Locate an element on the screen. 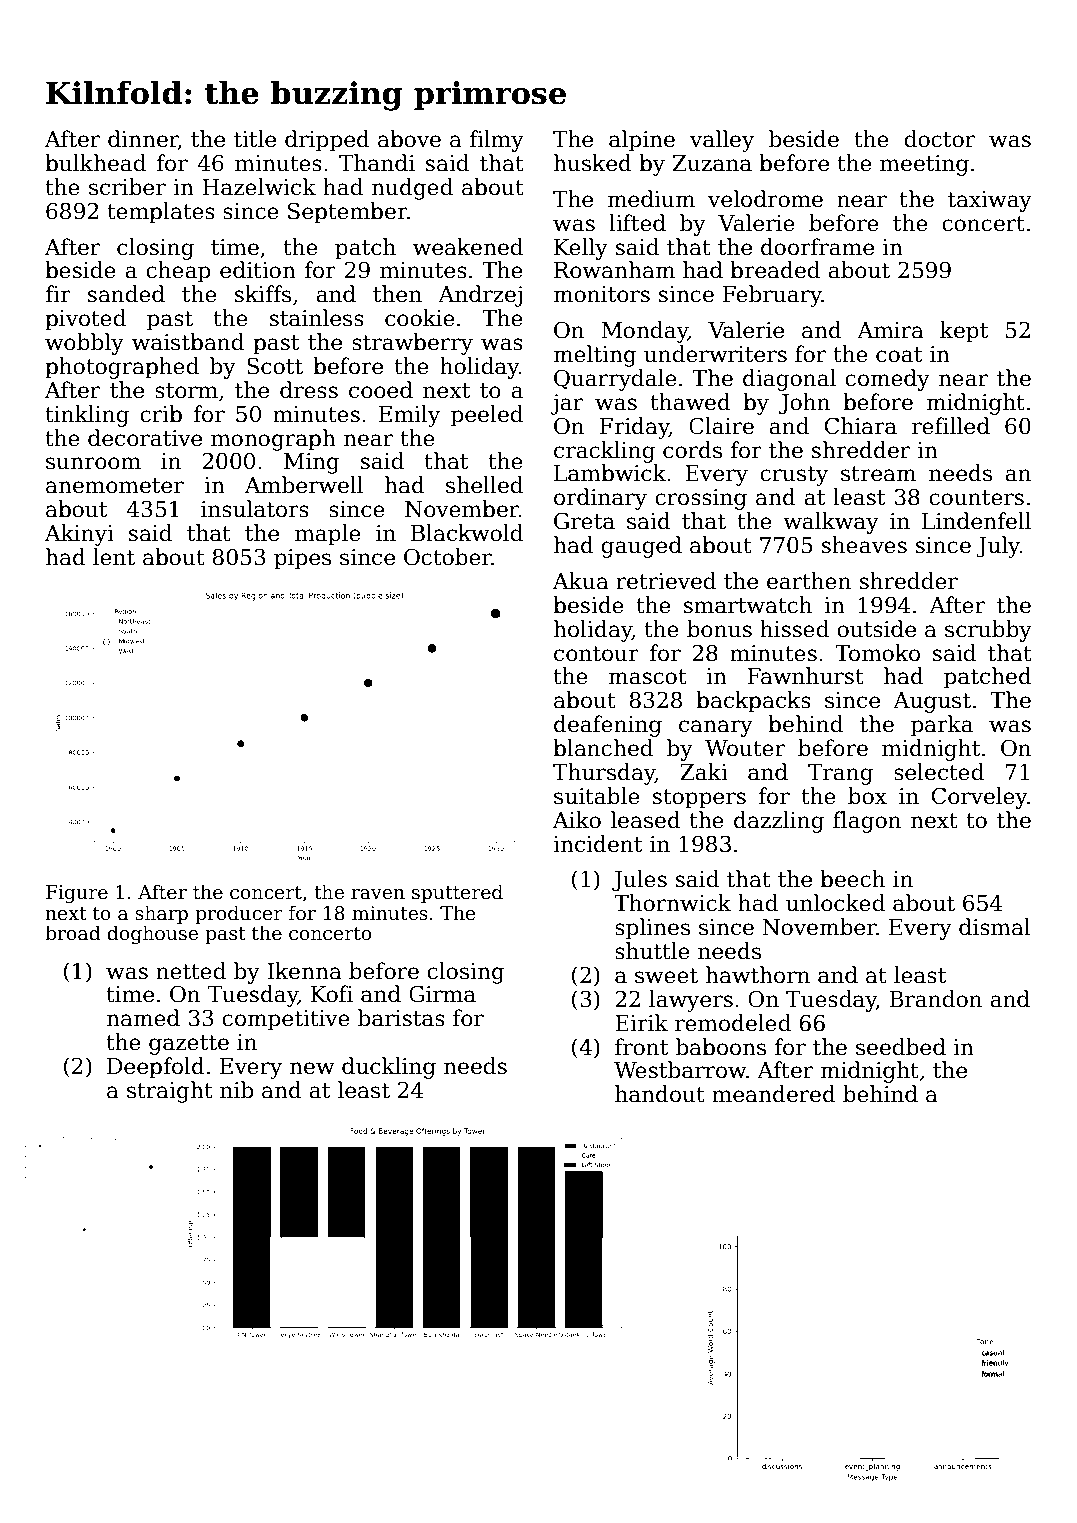 The height and width of the screenshot is (1523, 1077). wobbly is located at coordinates (84, 344).
